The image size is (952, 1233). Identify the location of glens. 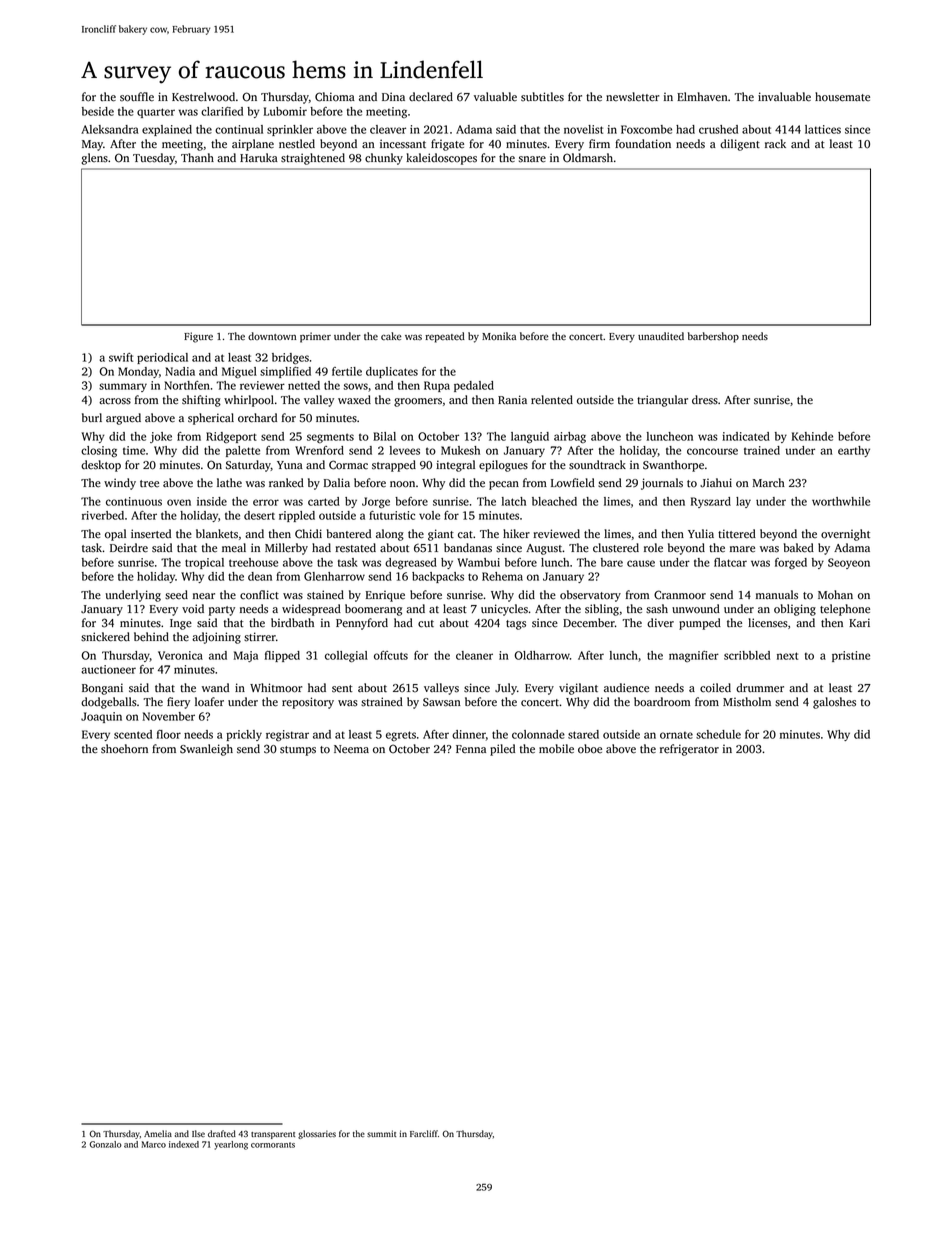
(94, 159).
